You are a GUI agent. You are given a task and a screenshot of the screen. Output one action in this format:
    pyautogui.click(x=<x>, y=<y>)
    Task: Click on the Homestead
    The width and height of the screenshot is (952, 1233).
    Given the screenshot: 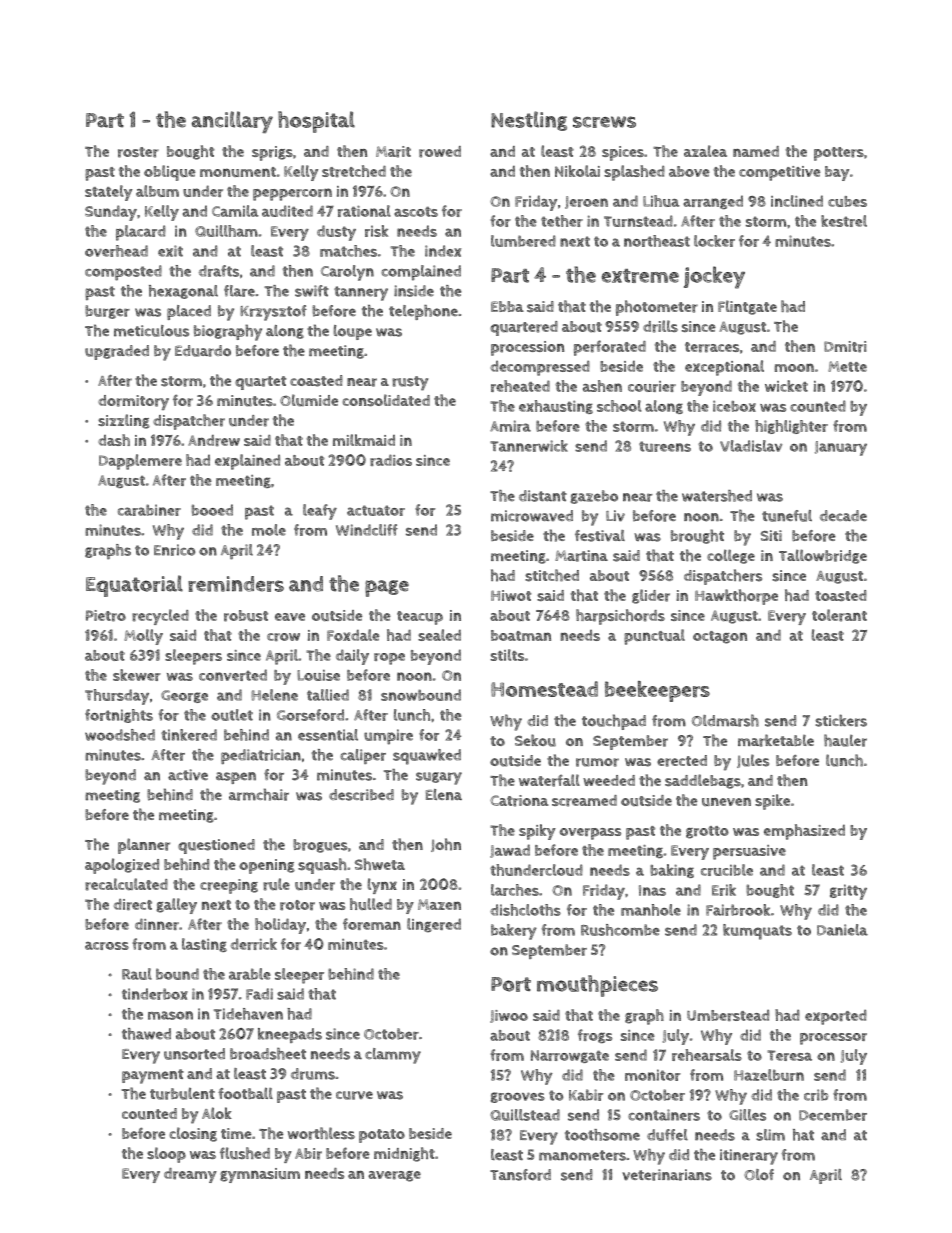 What is the action you would take?
    pyautogui.click(x=544, y=689)
